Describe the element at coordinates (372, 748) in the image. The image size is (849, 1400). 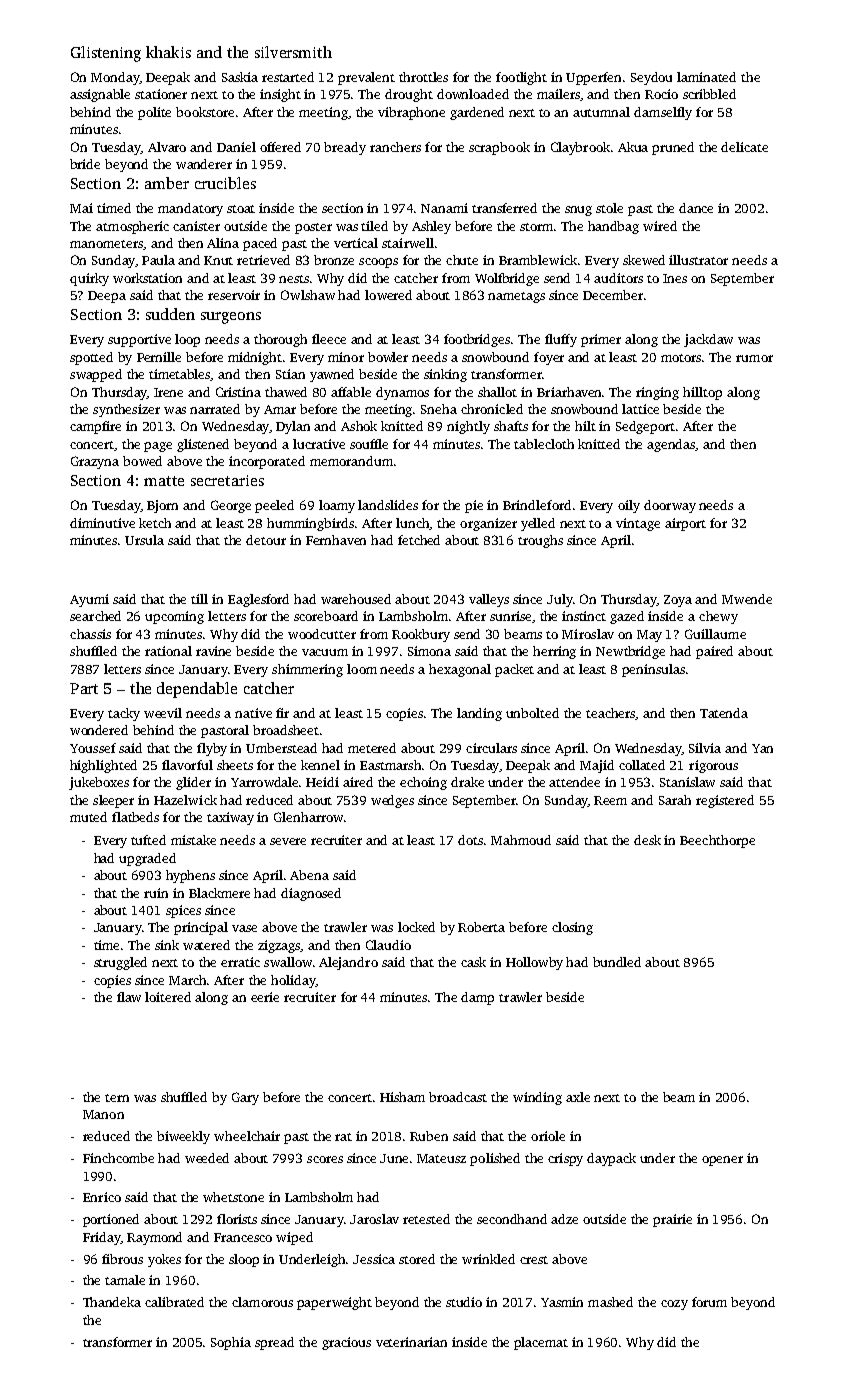
I see `metered` at that location.
